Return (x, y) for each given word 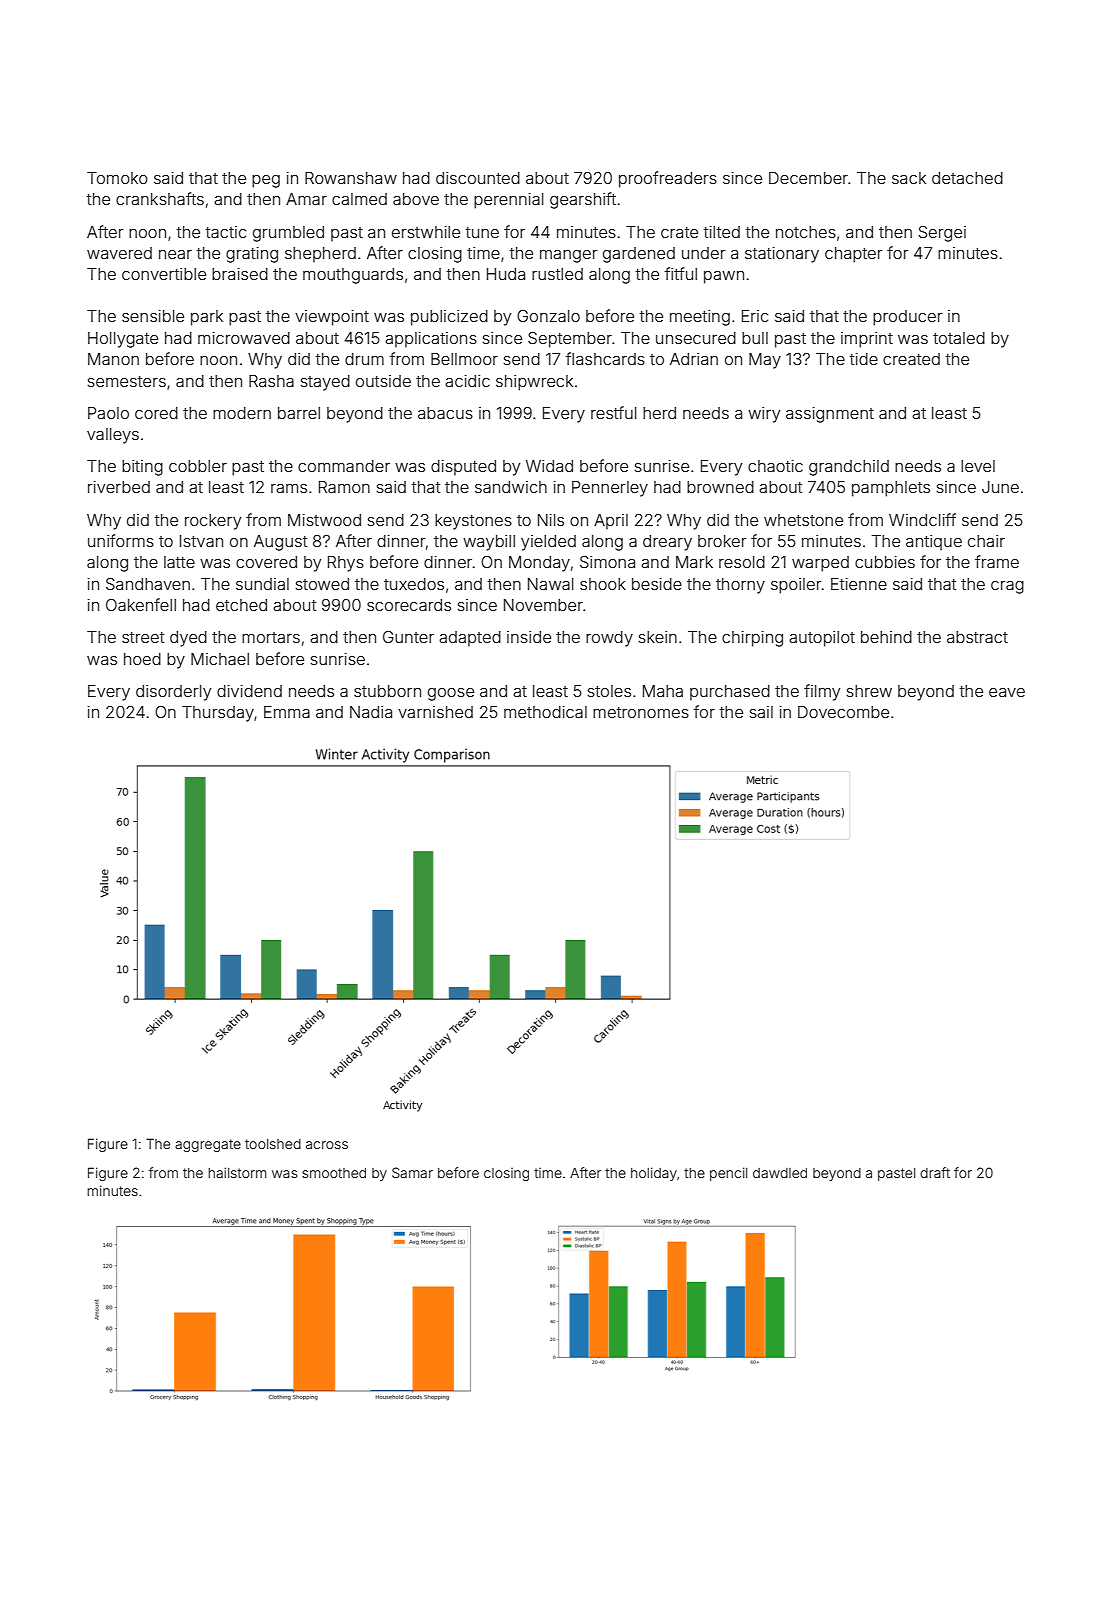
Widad (549, 466)
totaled (959, 338)
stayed (325, 383)
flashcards (605, 358)
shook (603, 584)
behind (886, 637)
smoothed (334, 1173)
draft (935, 1172)
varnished (435, 712)
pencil (728, 1174)
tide (863, 359)
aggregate (208, 1145)
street (143, 637)
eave (1007, 692)
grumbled (288, 234)
